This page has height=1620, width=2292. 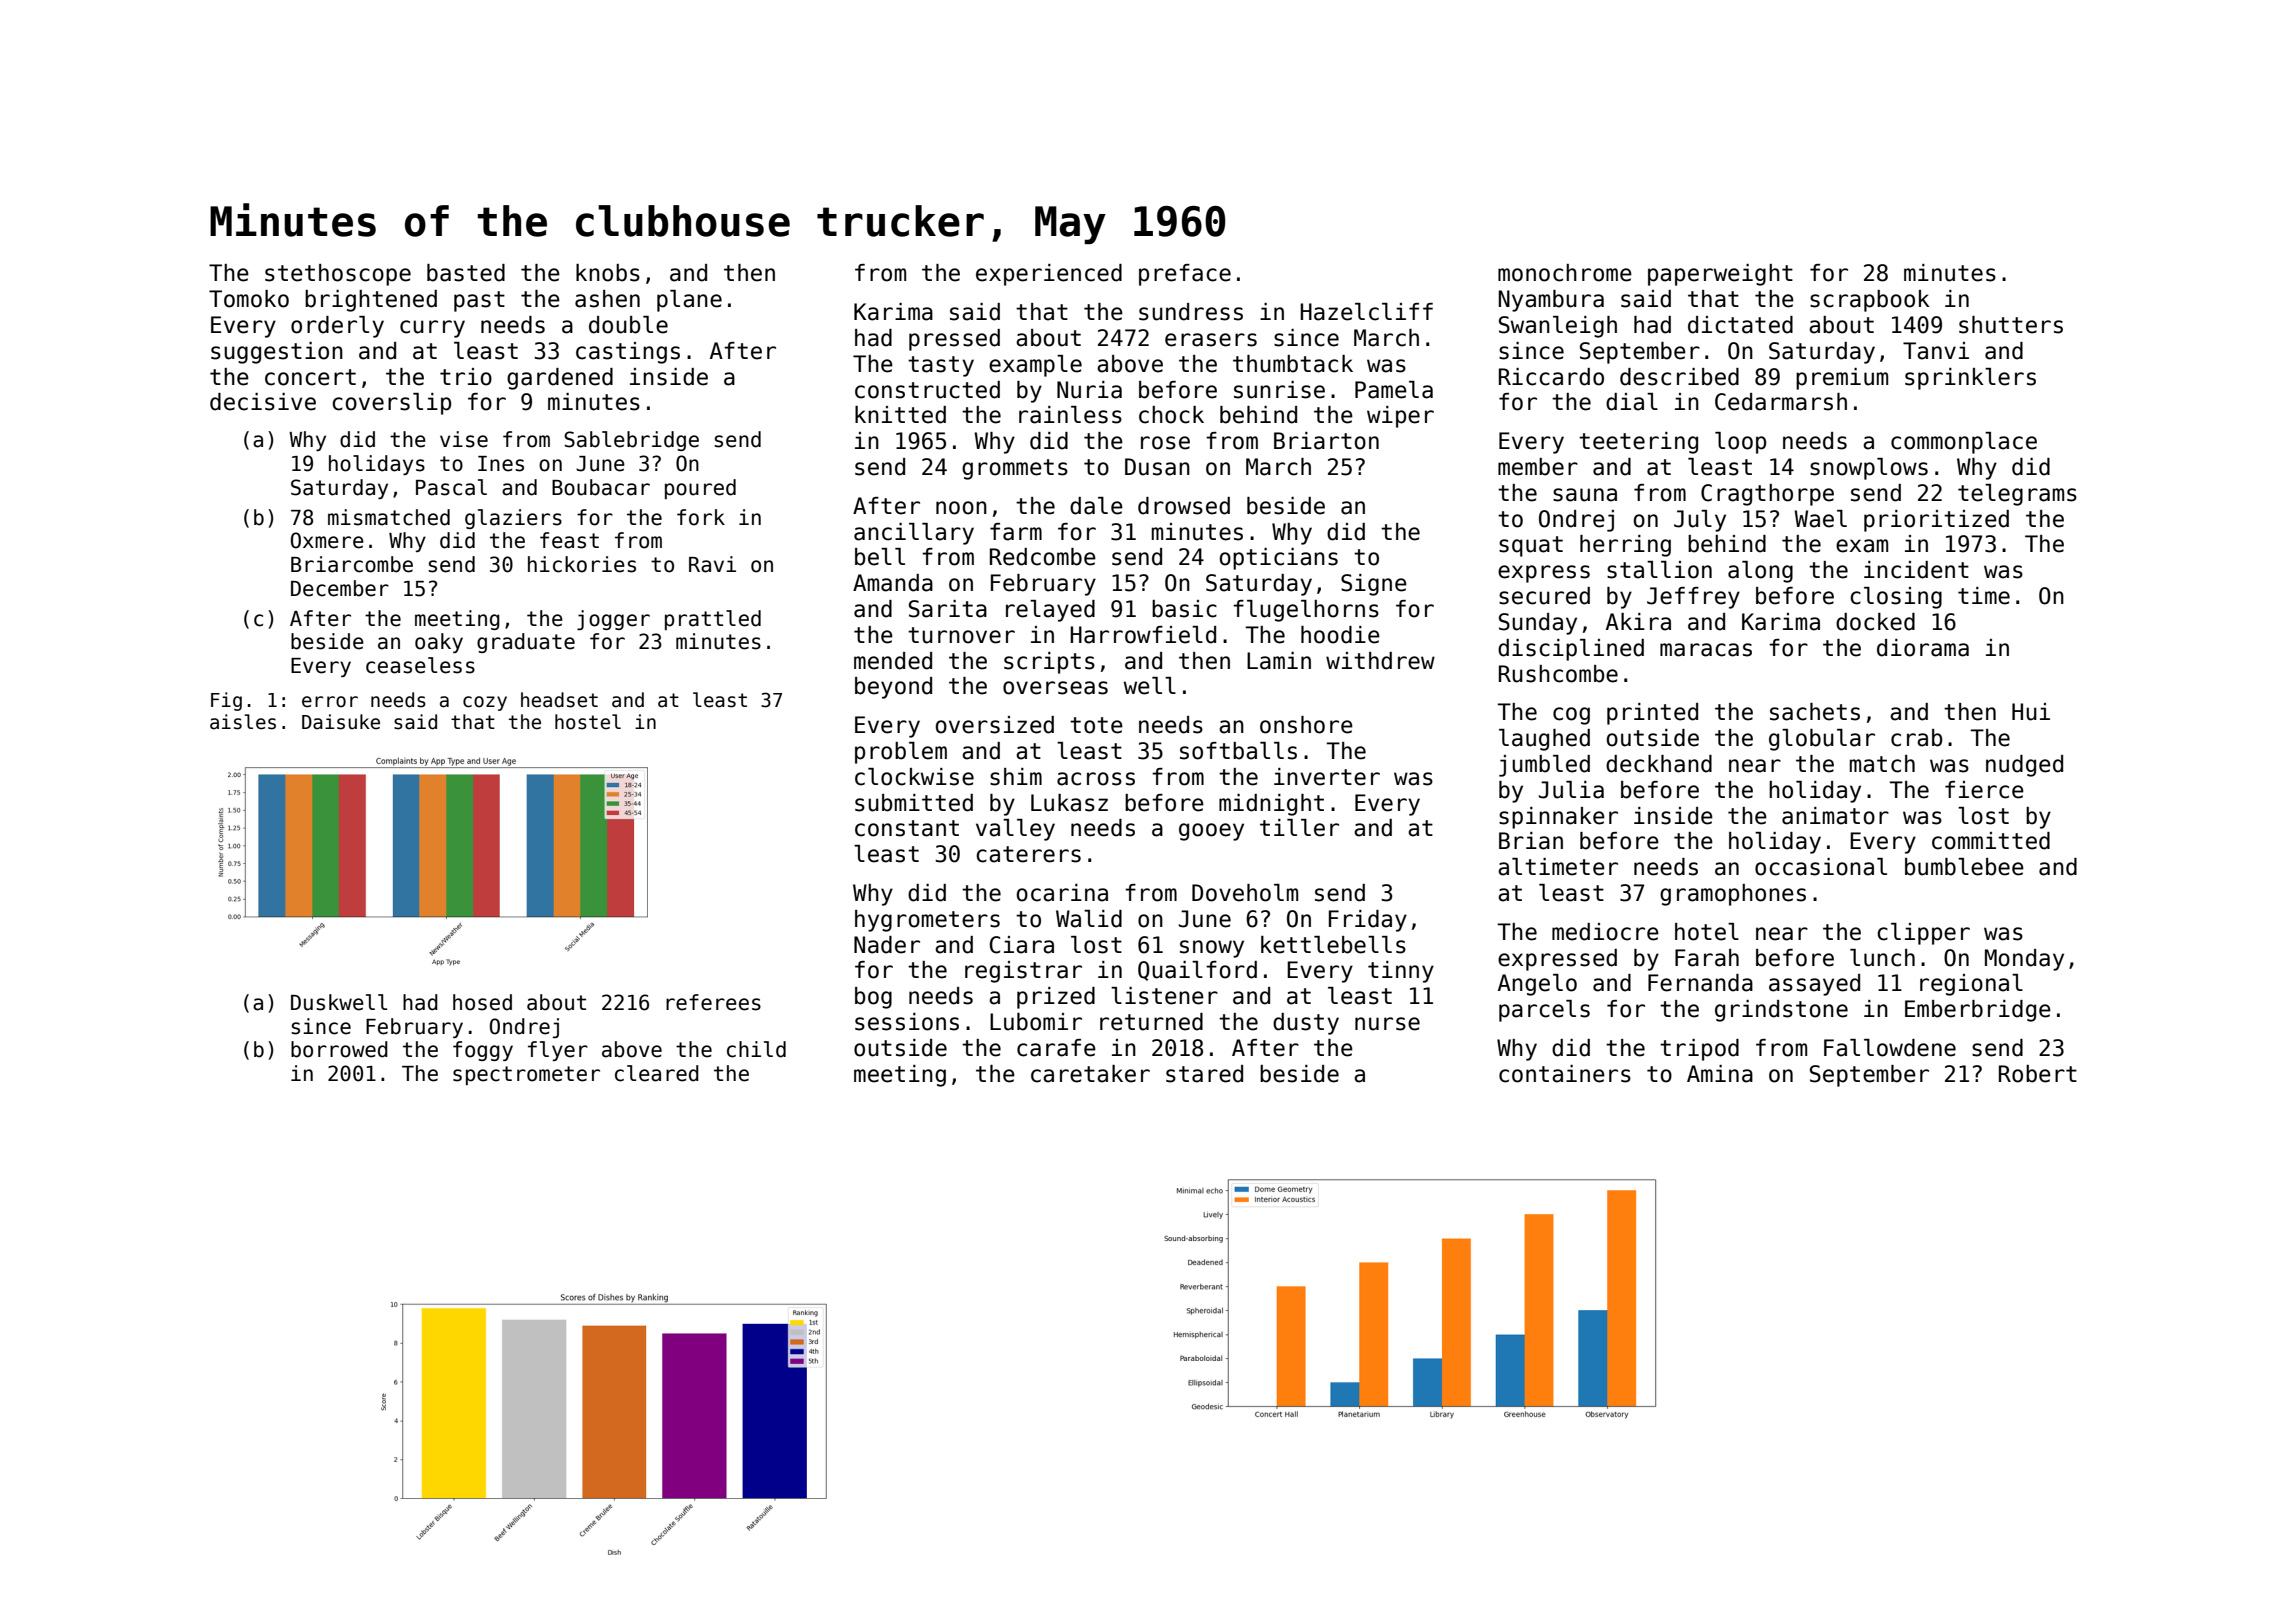 What do you see at coordinates (1043, 557) in the page?
I see `Redcombe` at bounding box center [1043, 557].
